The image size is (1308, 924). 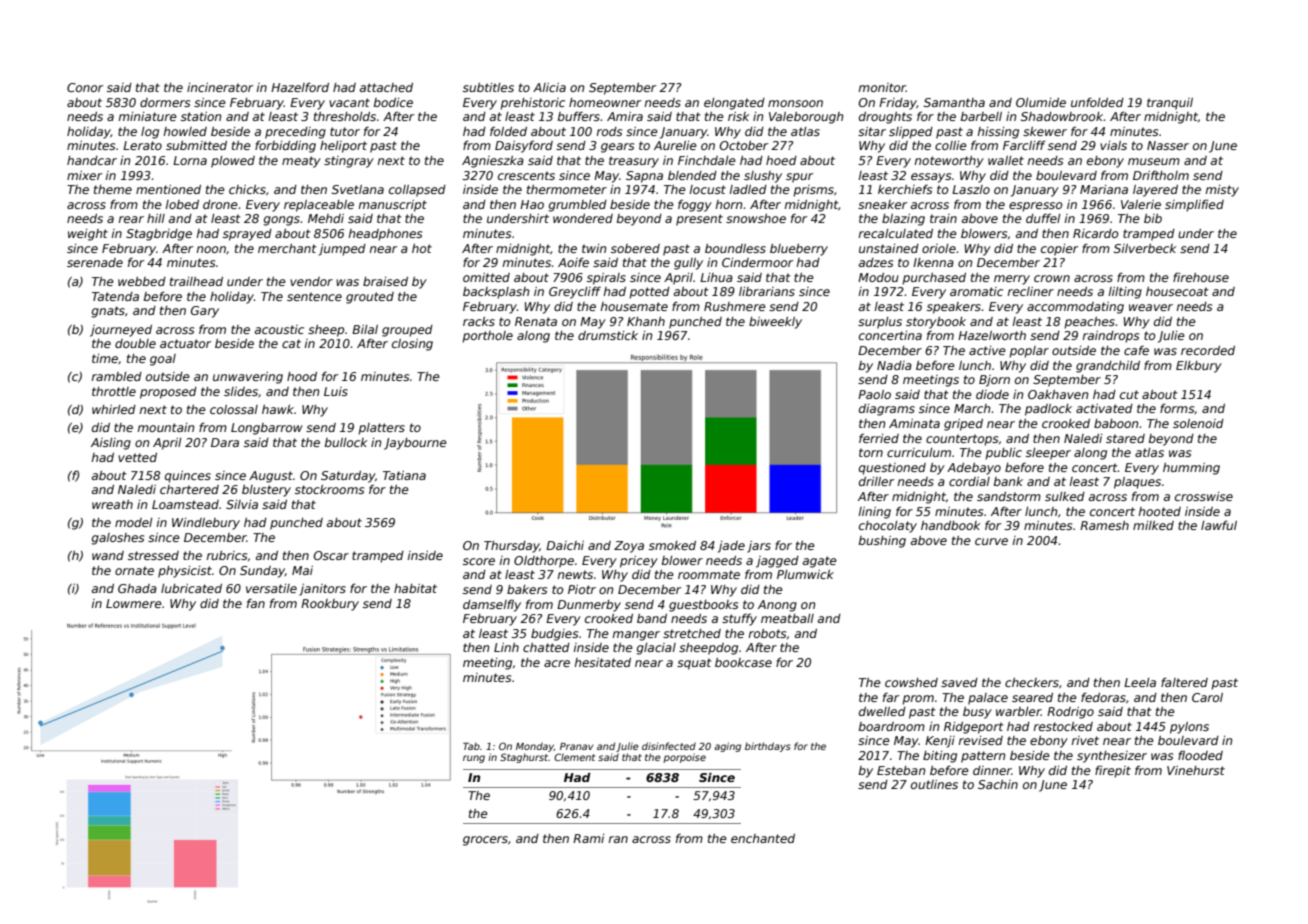 I want to click on driller, so click(x=876, y=481).
